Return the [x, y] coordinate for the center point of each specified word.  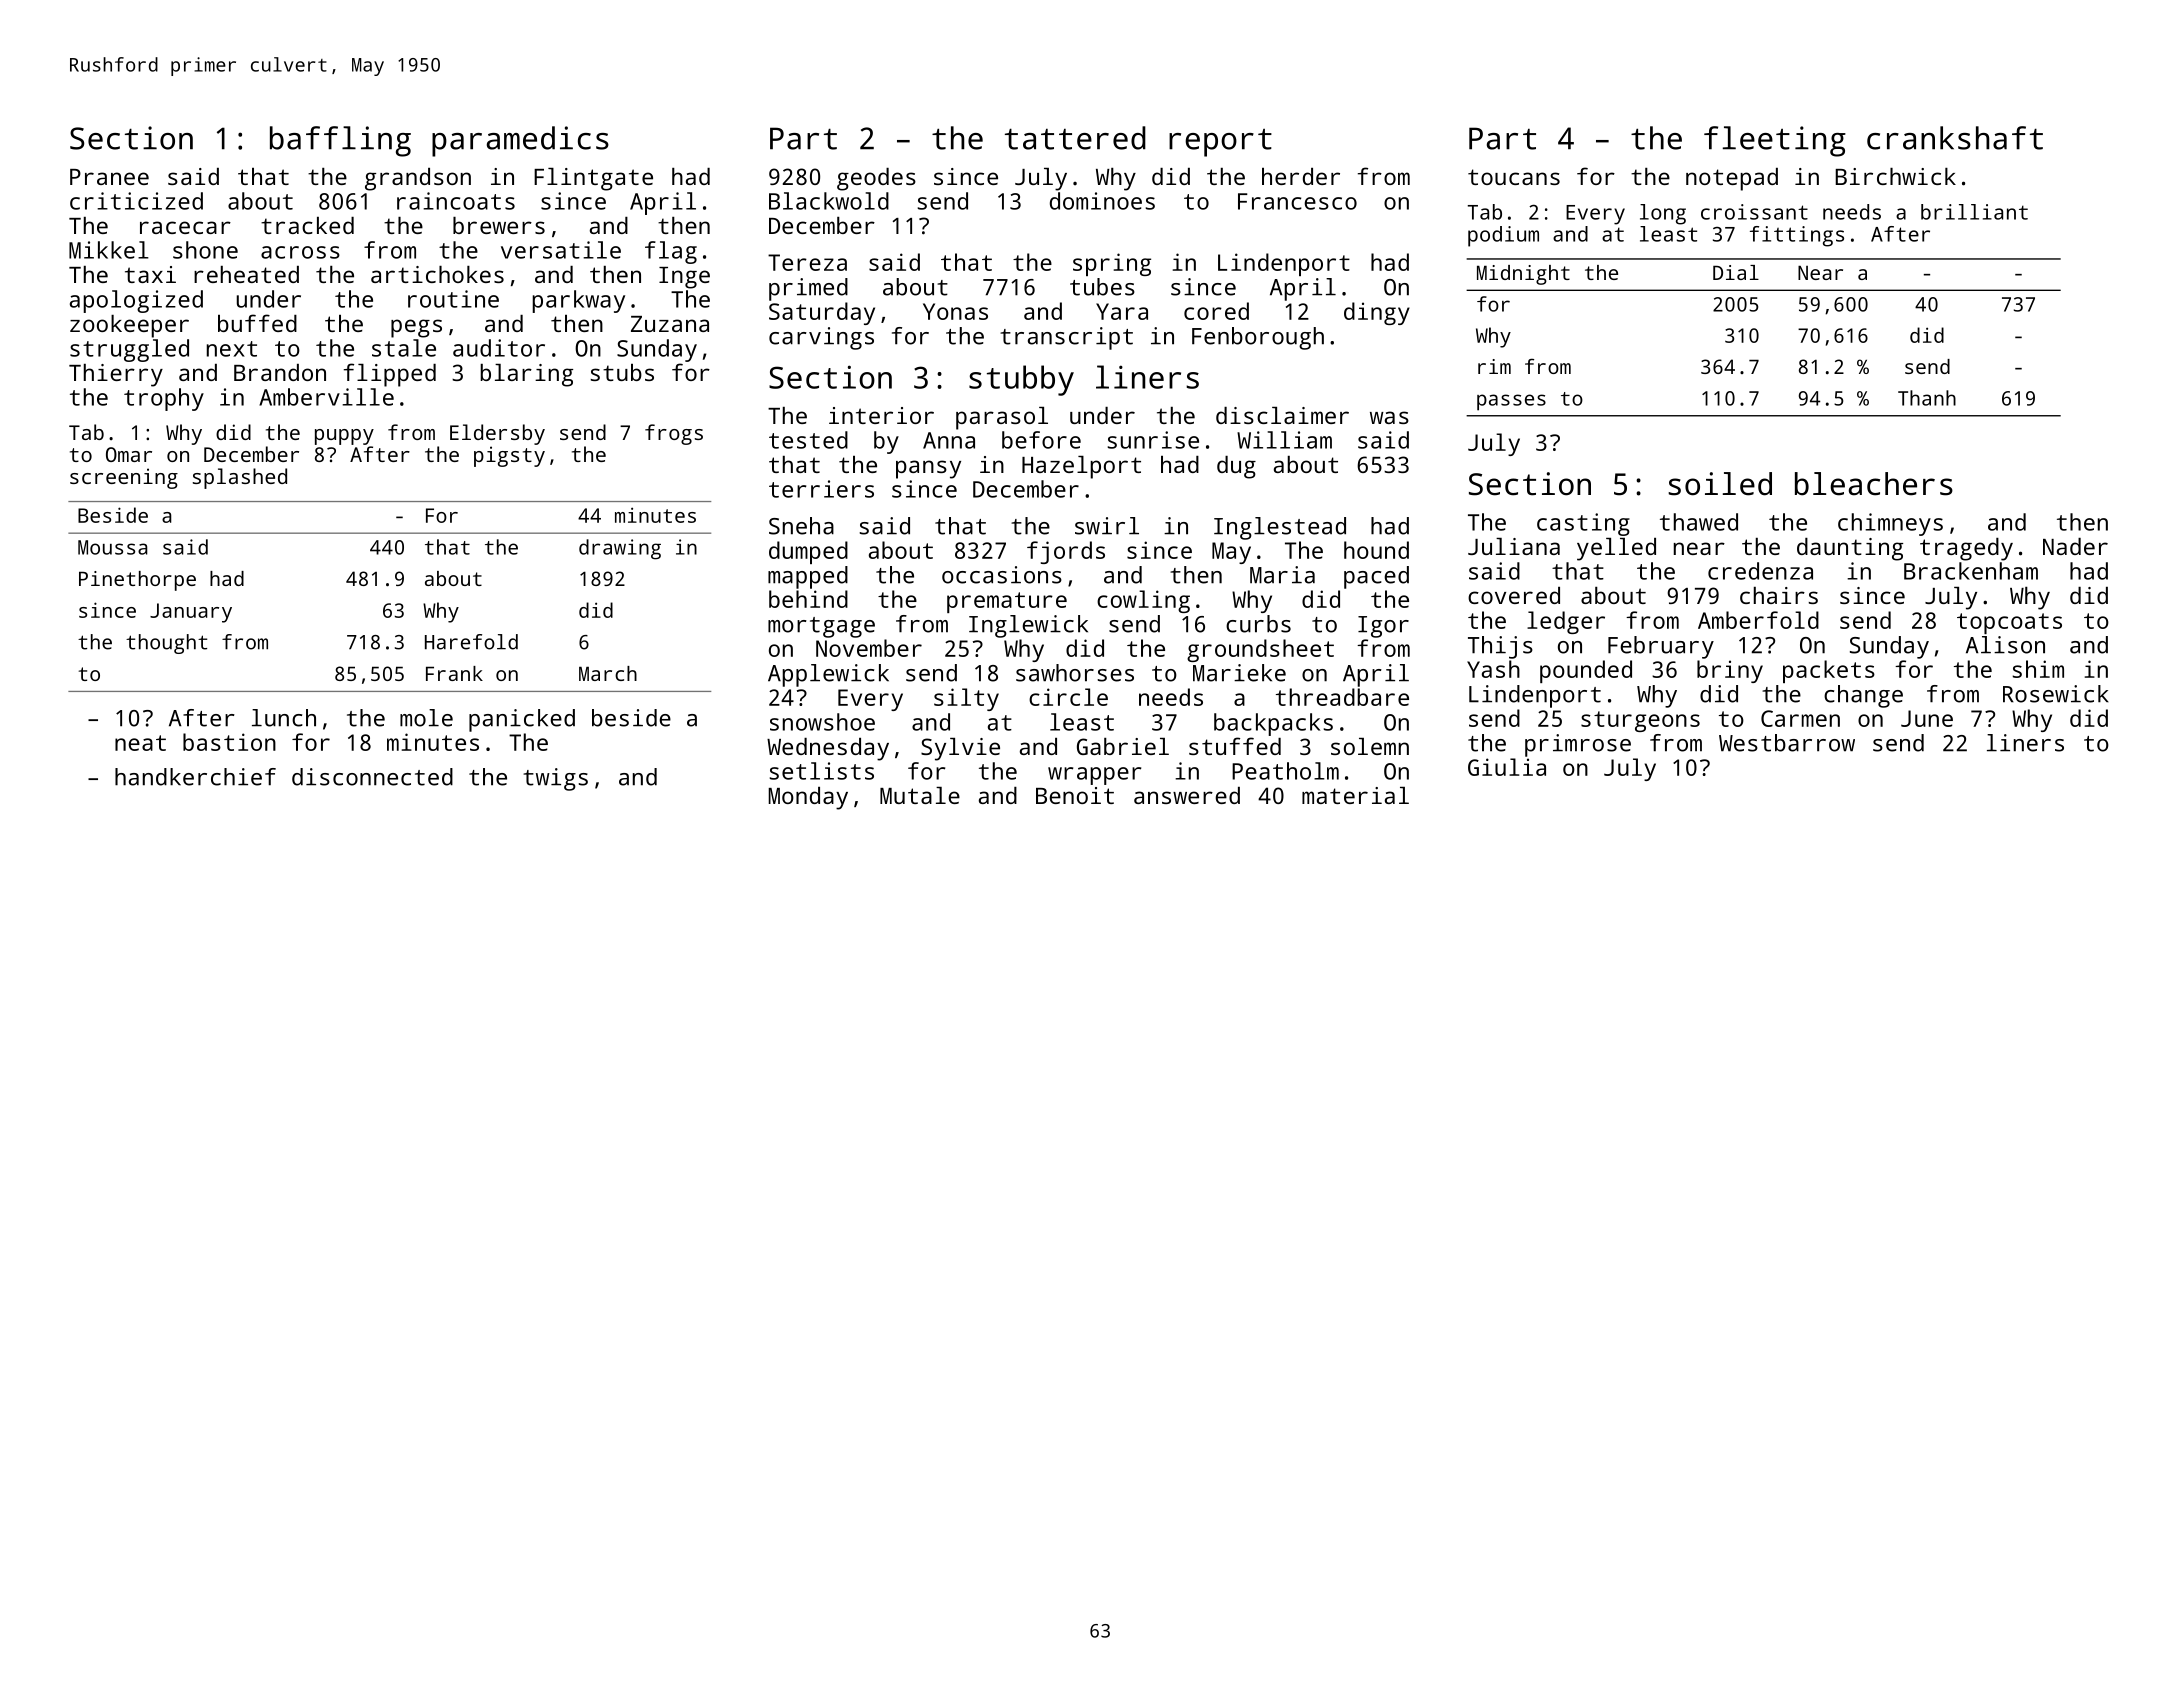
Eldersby [497, 434]
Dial [1736, 272]
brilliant [1974, 212]
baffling [340, 141]
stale [404, 348]
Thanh [1927, 398]
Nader [2075, 546]
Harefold [471, 642]
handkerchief [195, 777]
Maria [1282, 575]
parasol [1002, 418]
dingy [1377, 313]
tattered [1075, 138]
